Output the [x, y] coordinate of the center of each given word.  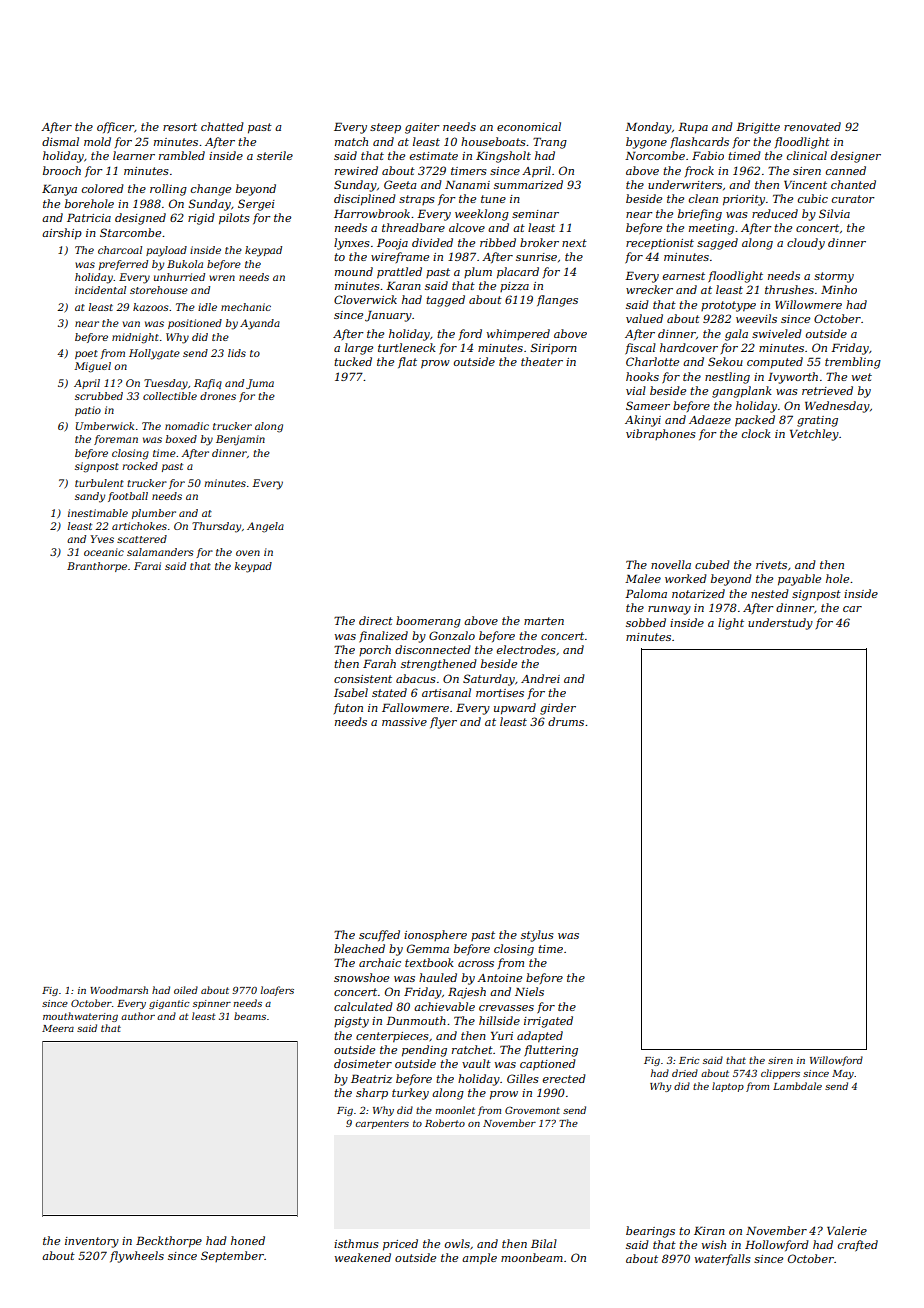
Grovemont [532, 1110]
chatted [222, 126]
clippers [780, 1074]
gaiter [422, 128]
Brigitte [758, 128]
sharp [372, 1093]
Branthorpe [97, 567]
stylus [537, 936]
